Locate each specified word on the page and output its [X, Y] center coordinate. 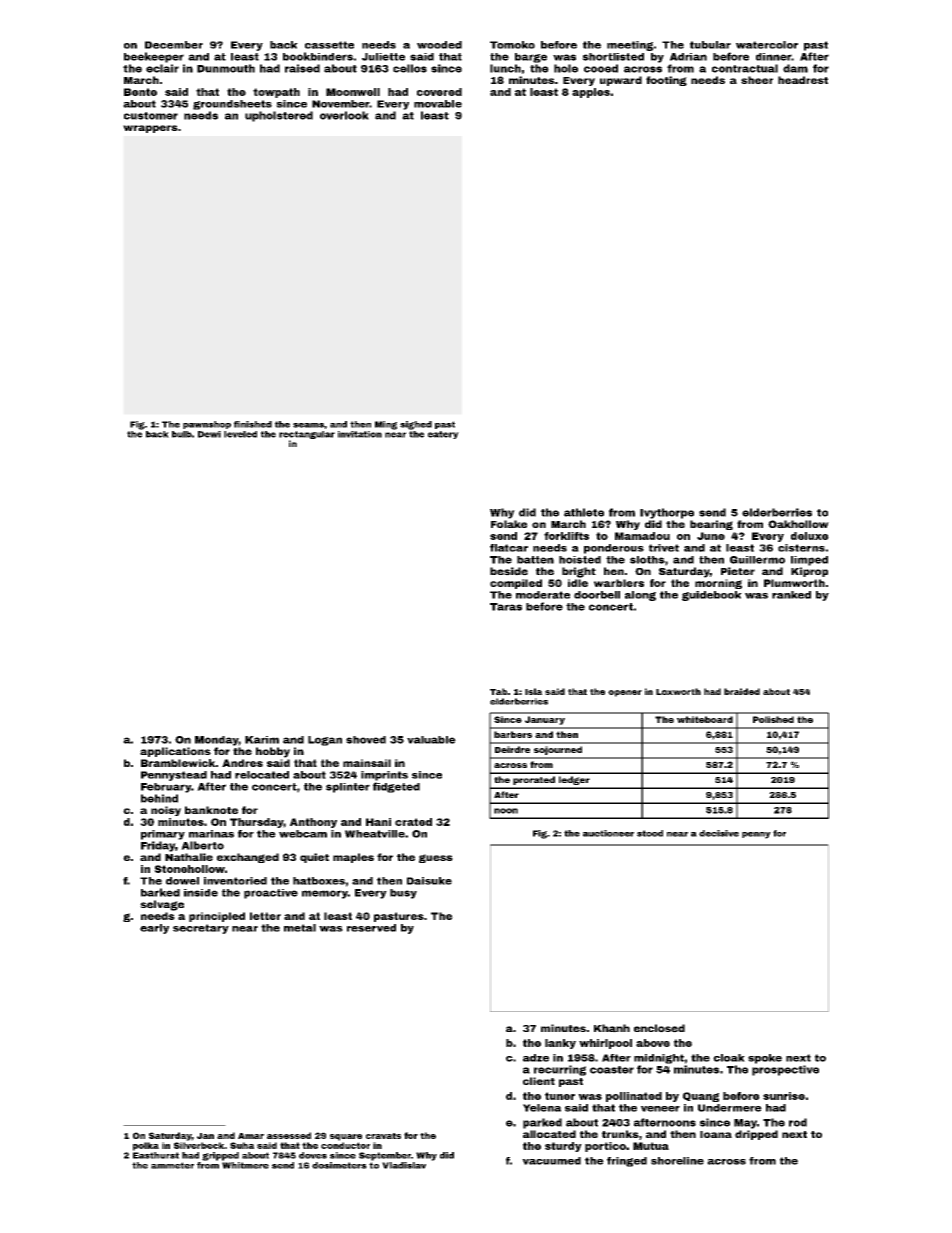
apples [591, 93]
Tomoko [512, 45]
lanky [560, 1044]
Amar [251, 1136]
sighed [416, 425]
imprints [384, 776]
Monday [217, 741]
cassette [329, 45]
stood [650, 833]
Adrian [688, 57]
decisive [719, 833]
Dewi [209, 434]
